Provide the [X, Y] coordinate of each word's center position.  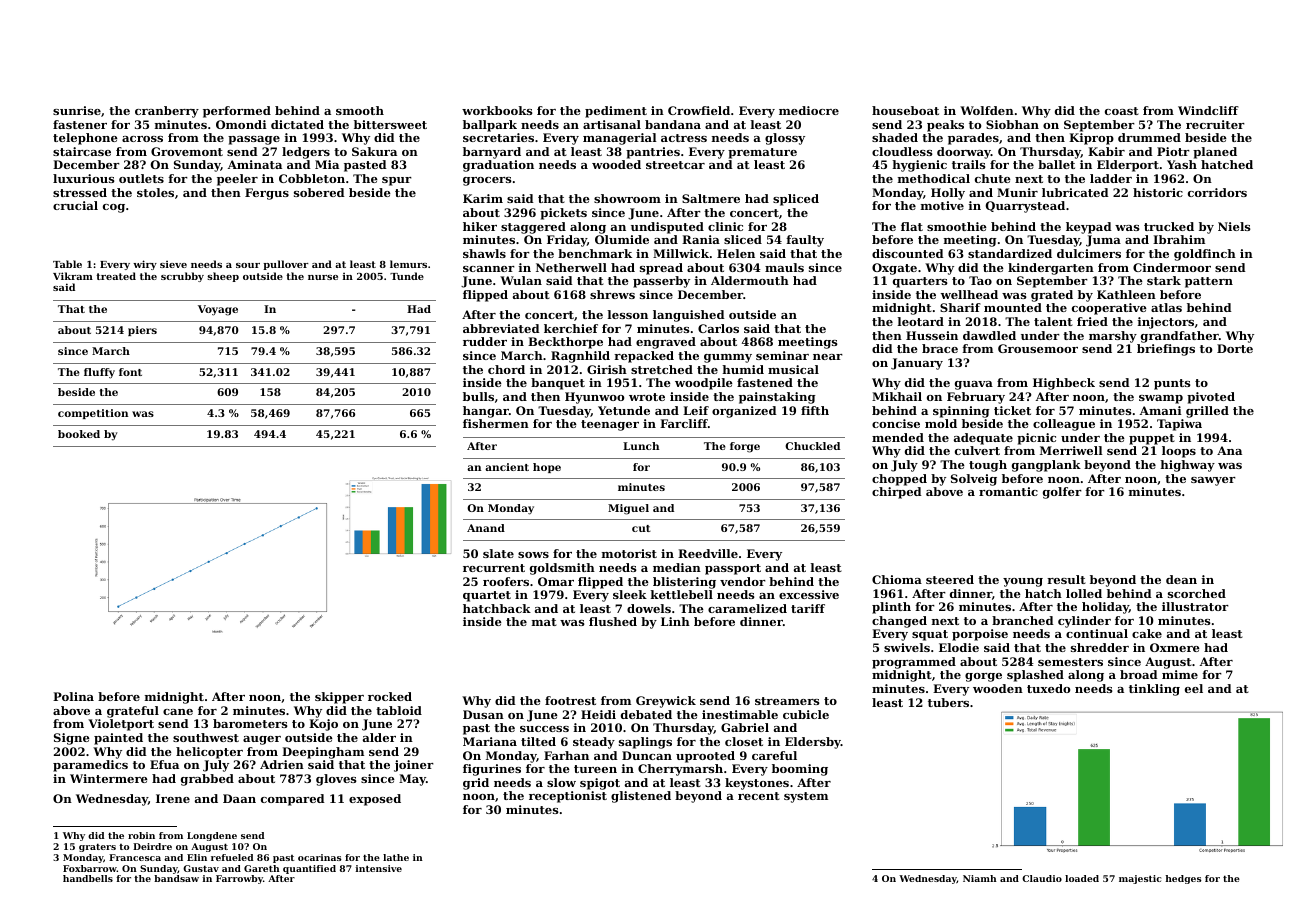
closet [744, 741]
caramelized [747, 608]
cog [114, 208]
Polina [73, 696]
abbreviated [501, 328]
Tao [980, 280]
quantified [309, 869]
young [1023, 582]
